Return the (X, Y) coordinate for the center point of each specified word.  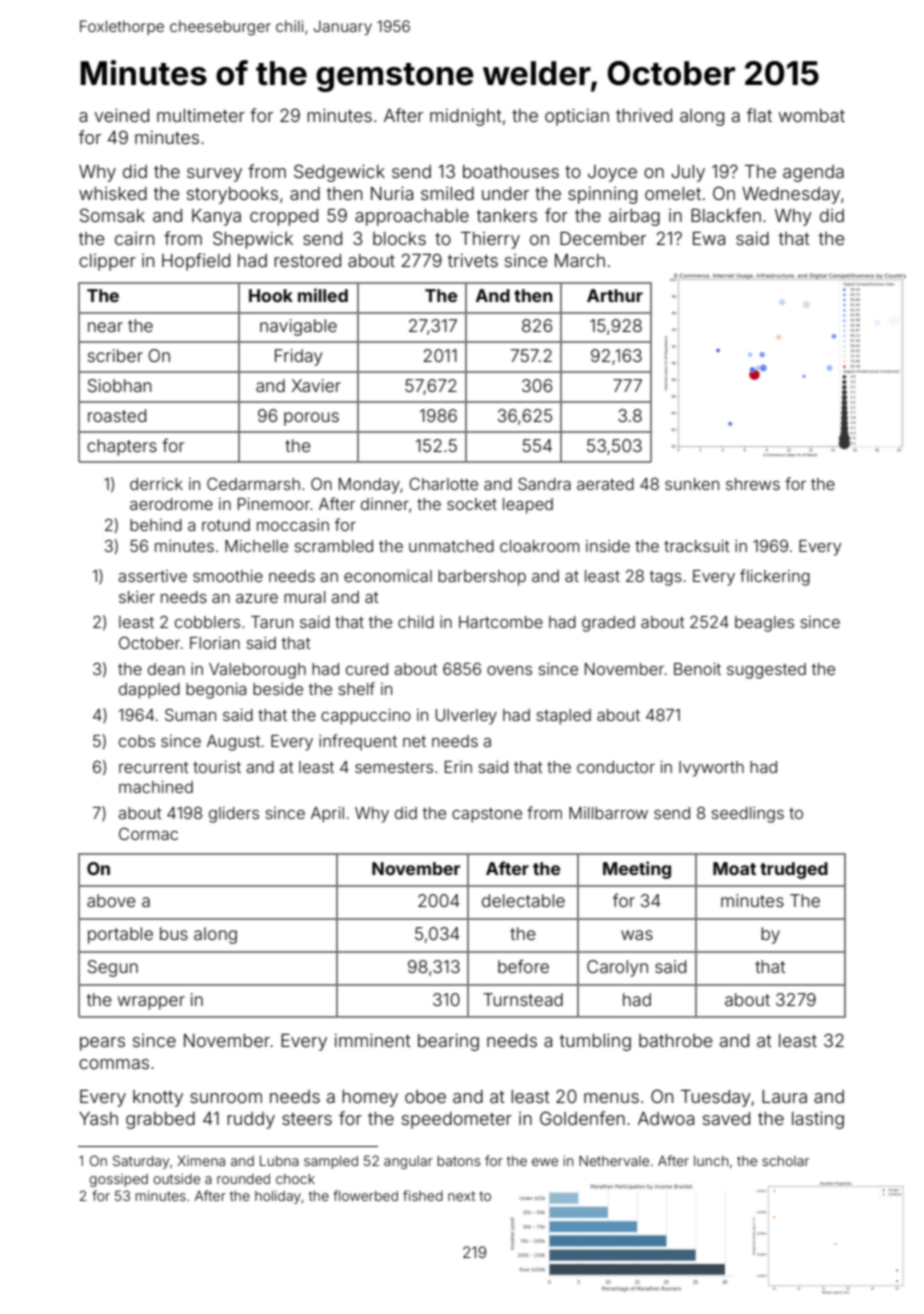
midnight (466, 117)
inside (608, 546)
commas (114, 1064)
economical (388, 576)
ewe (545, 1162)
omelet (673, 193)
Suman (190, 714)
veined (121, 115)
